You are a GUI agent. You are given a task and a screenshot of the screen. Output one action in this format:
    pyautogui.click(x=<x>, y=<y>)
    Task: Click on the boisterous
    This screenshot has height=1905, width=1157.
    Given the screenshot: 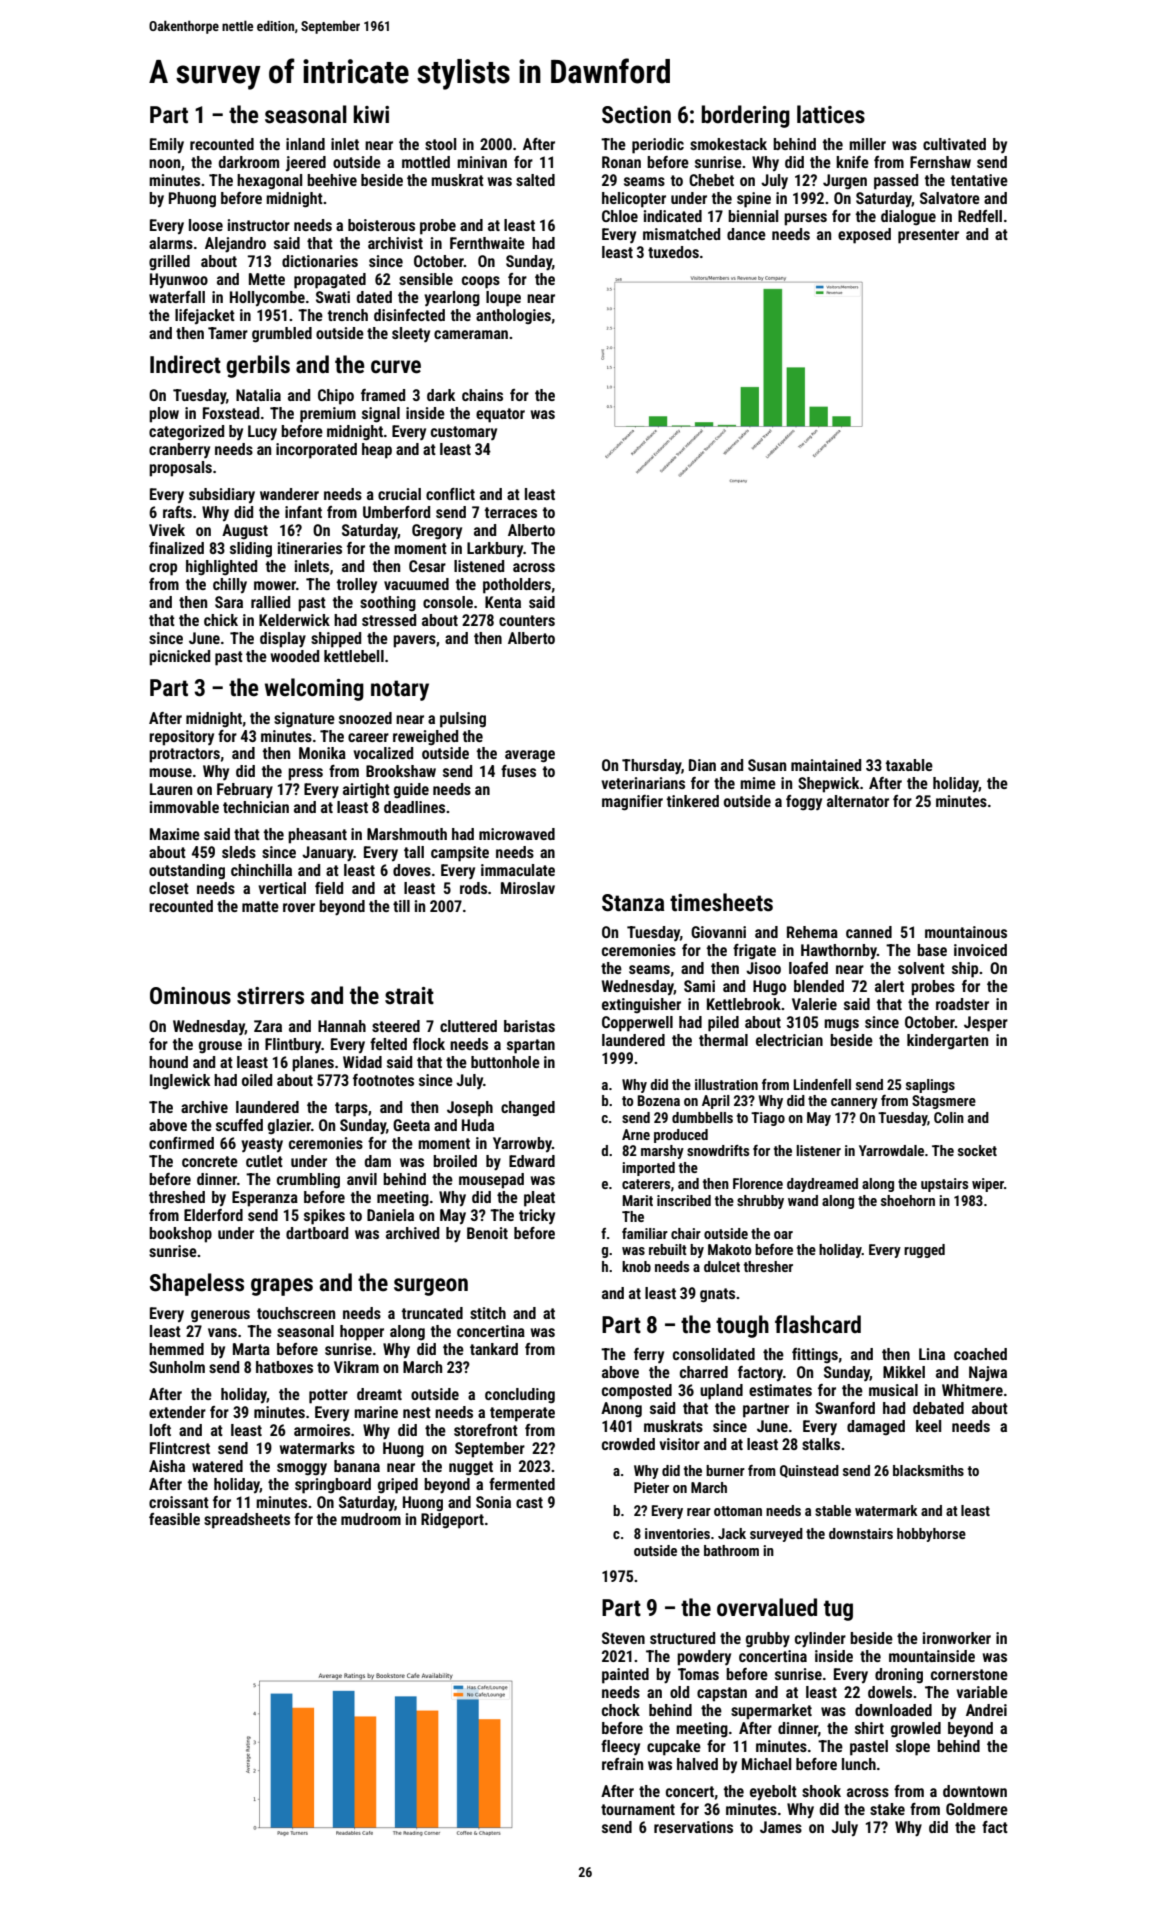 What is the action you would take?
    pyautogui.click(x=381, y=225)
